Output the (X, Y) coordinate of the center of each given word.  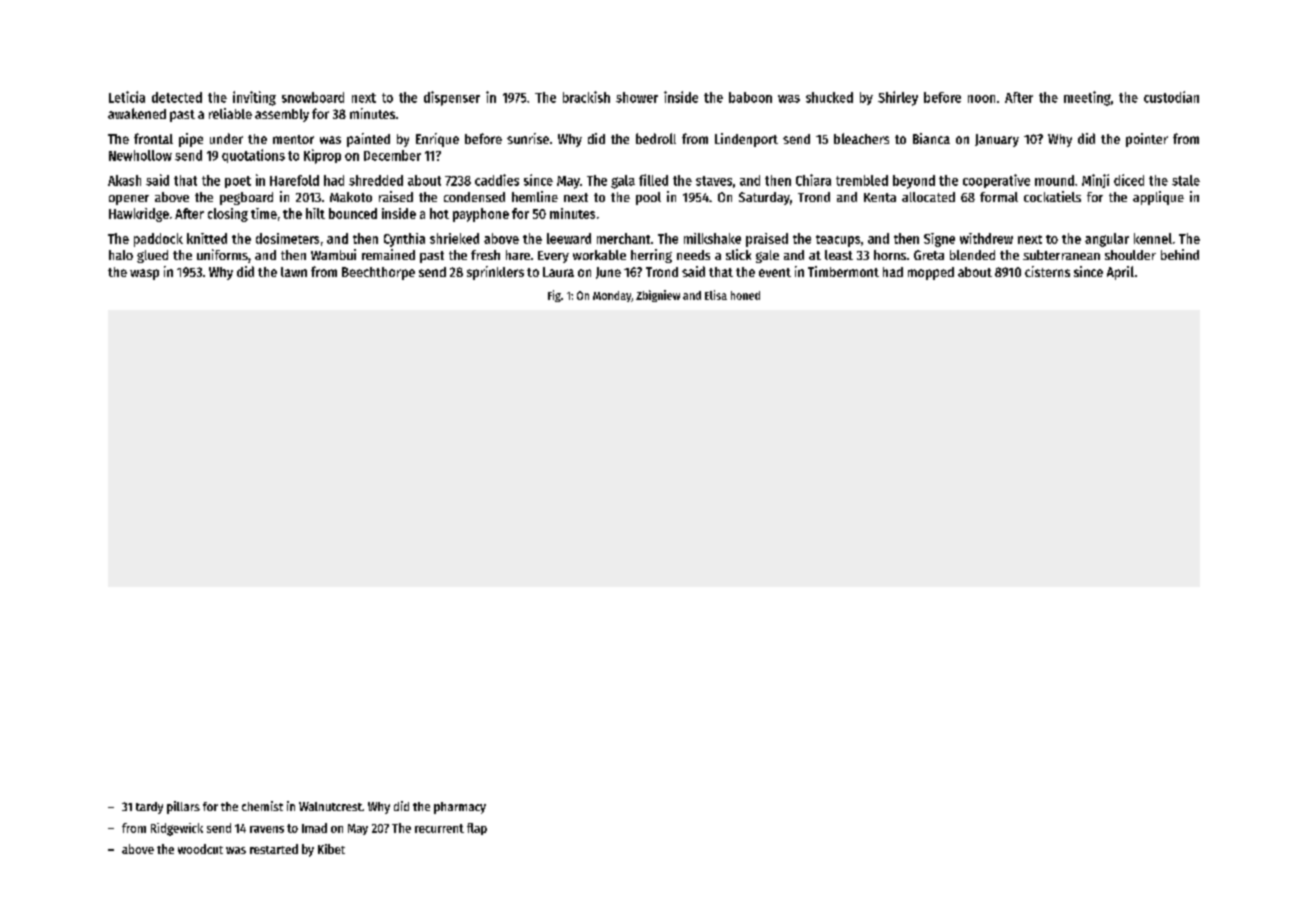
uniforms (222, 254)
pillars (183, 807)
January (997, 140)
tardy (149, 808)
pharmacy (460, 808)
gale (767, 256)
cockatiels (1052, 196)
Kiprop (322, 156)
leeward (569, 238)
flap (477, 829)
